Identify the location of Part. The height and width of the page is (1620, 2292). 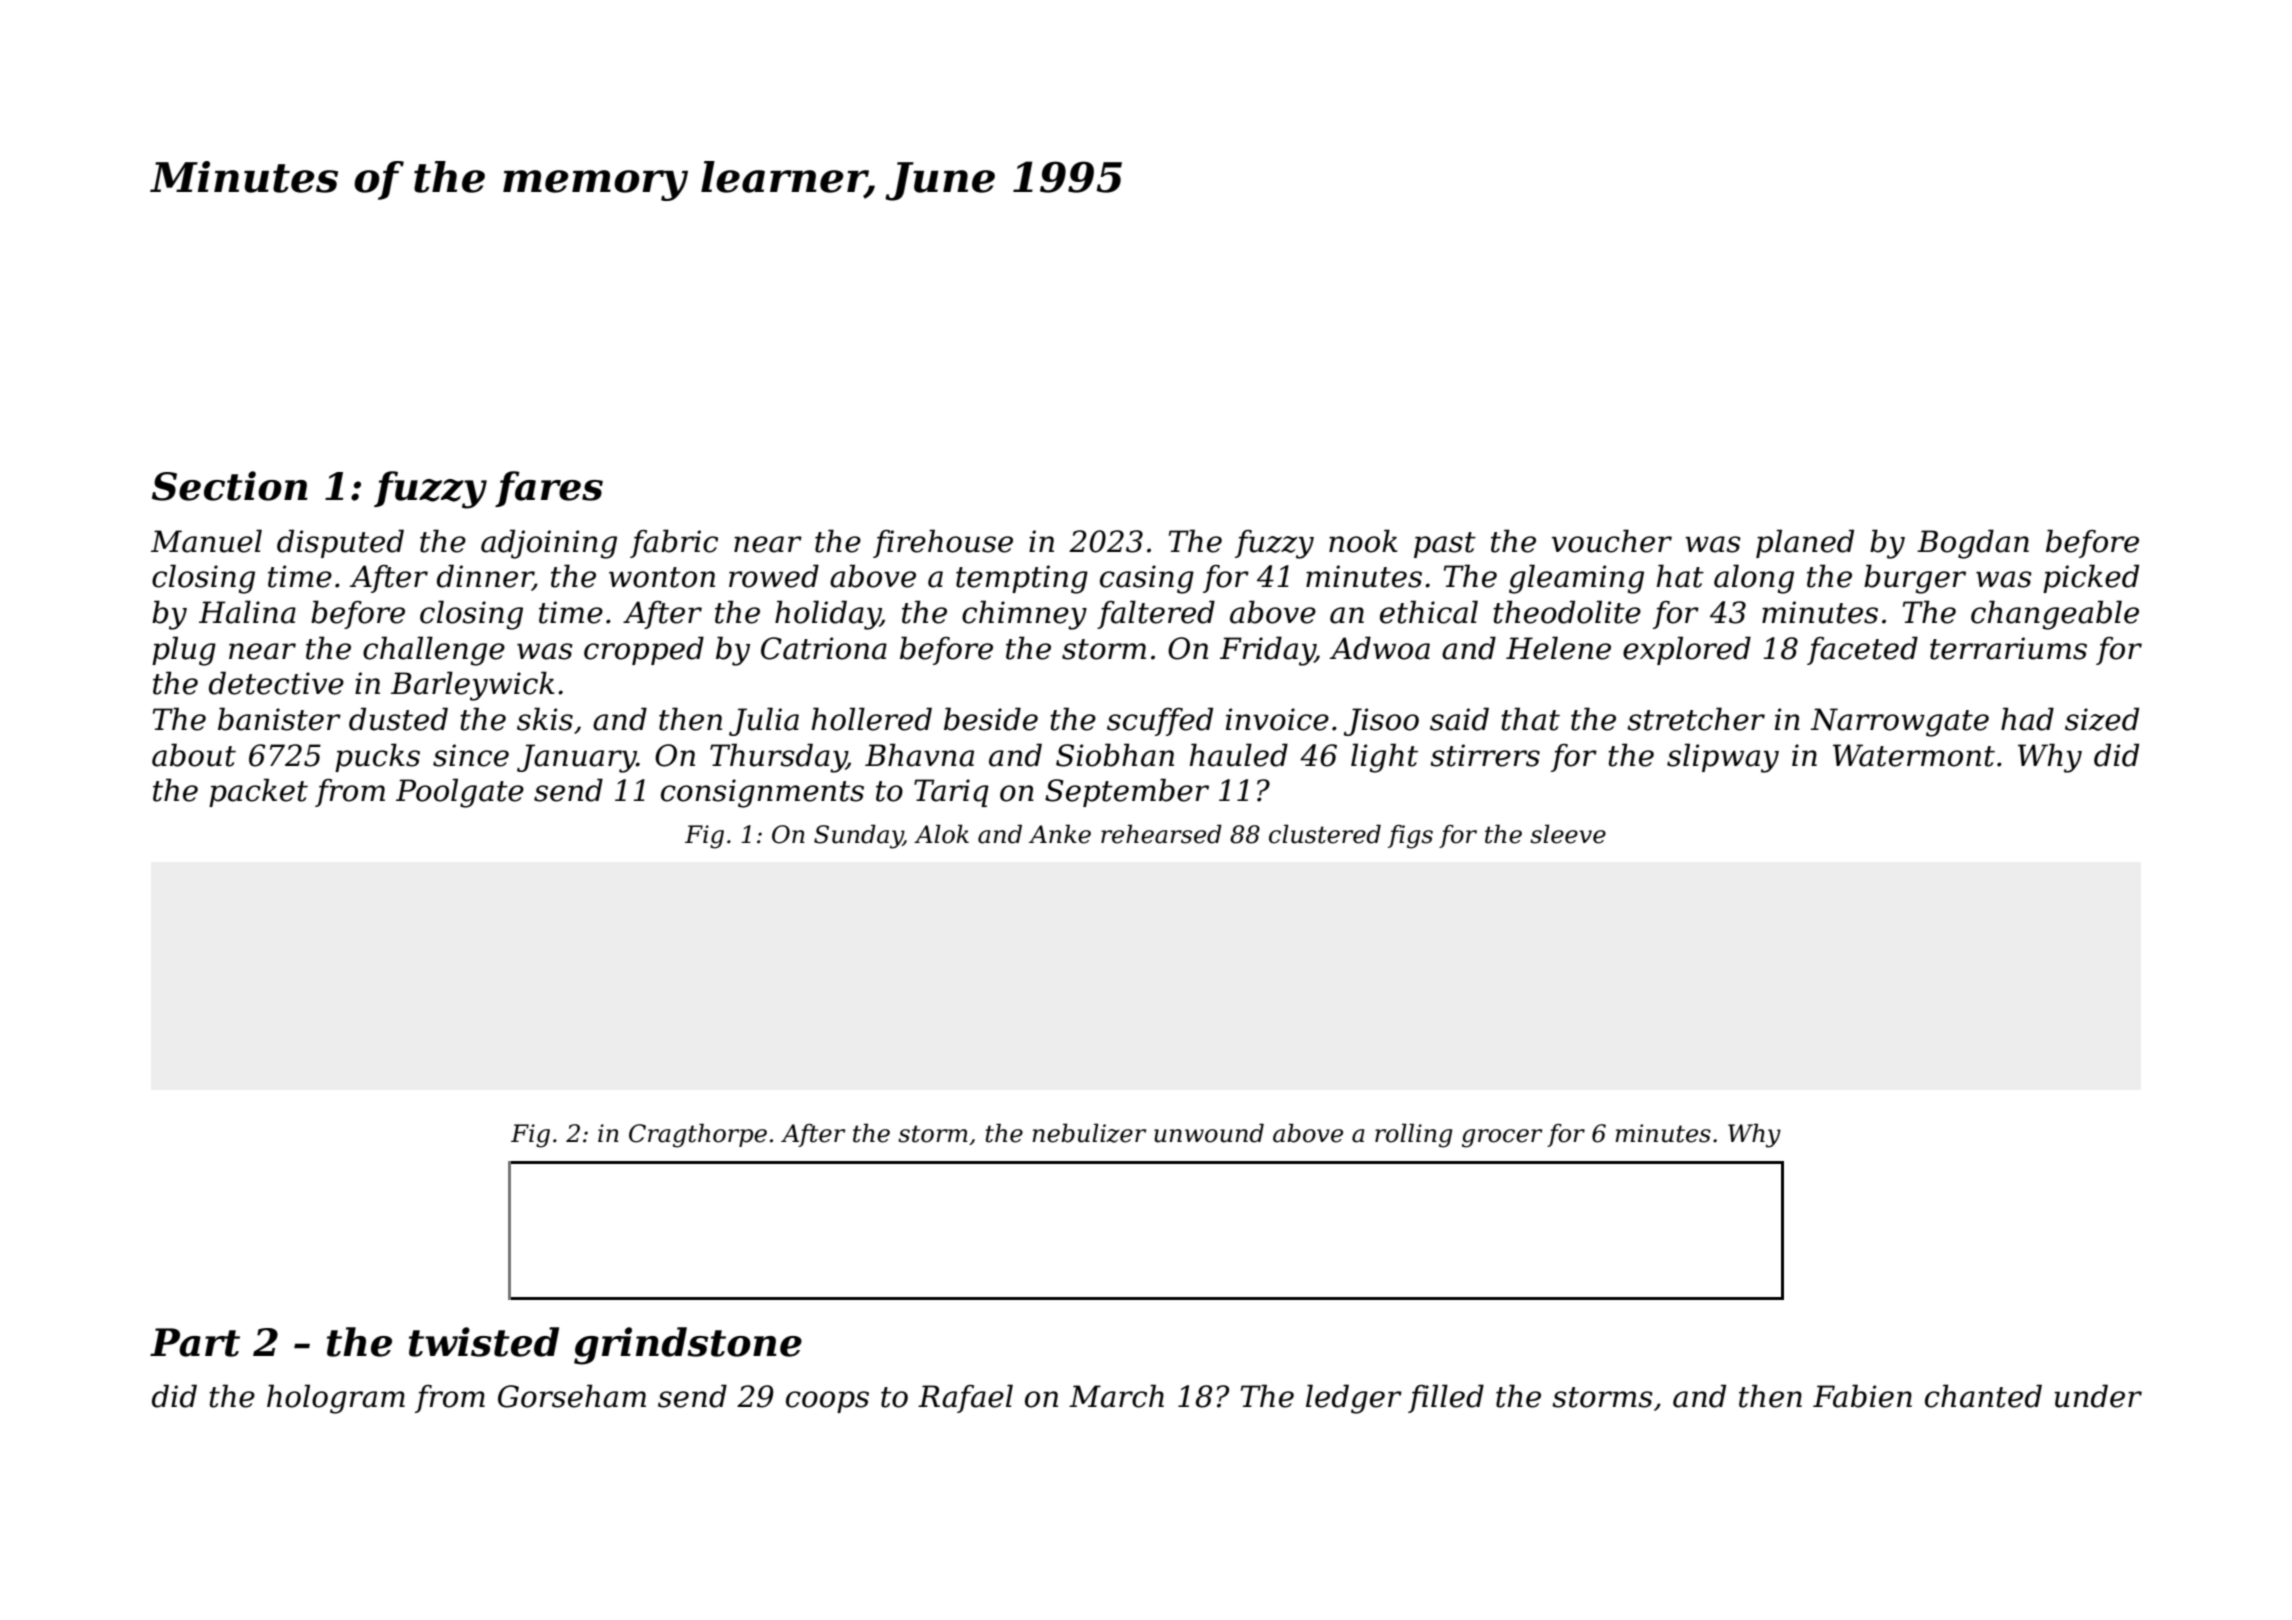
(195, 1342).
